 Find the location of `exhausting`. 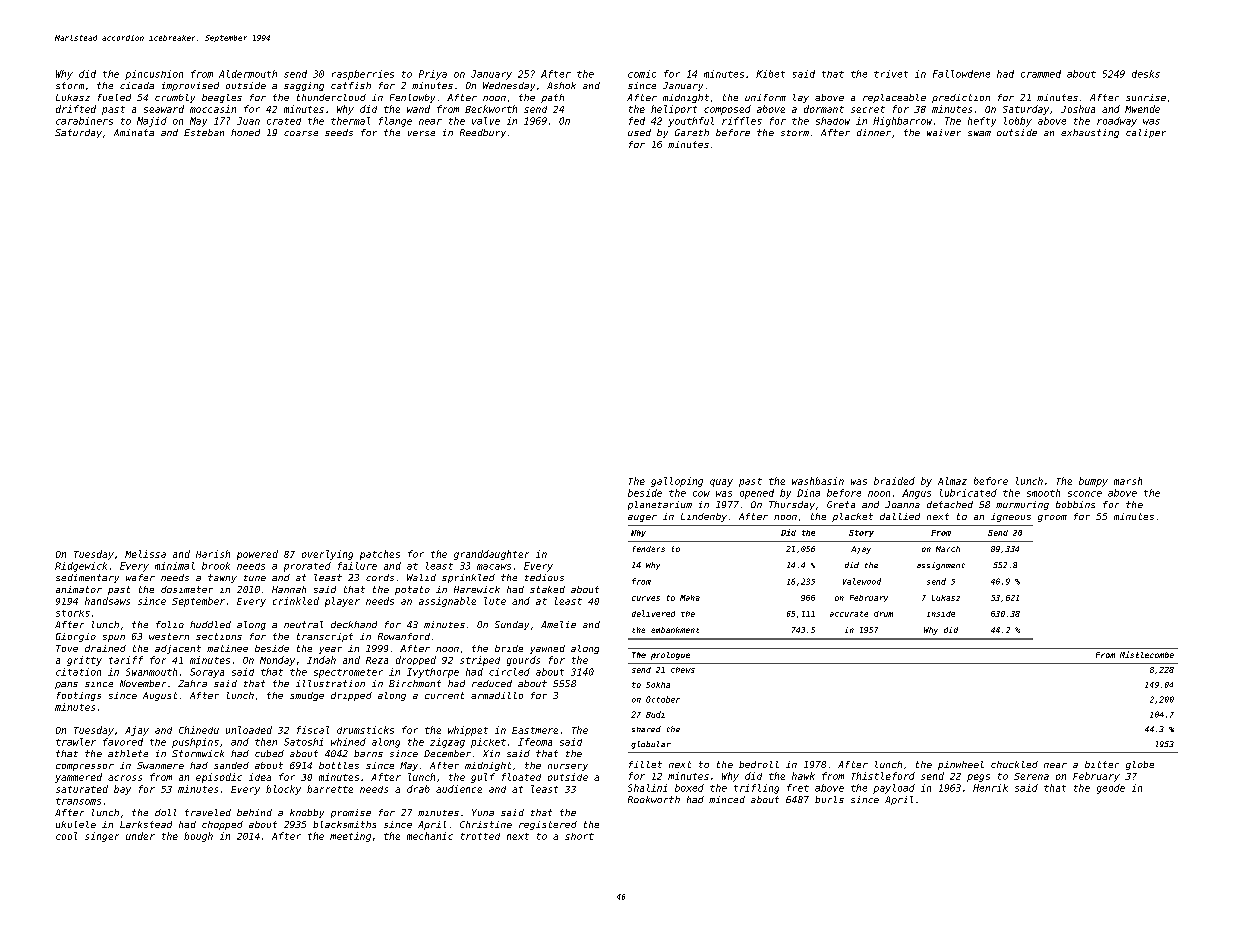

exhausting is located at coordinates (1090, 133).
